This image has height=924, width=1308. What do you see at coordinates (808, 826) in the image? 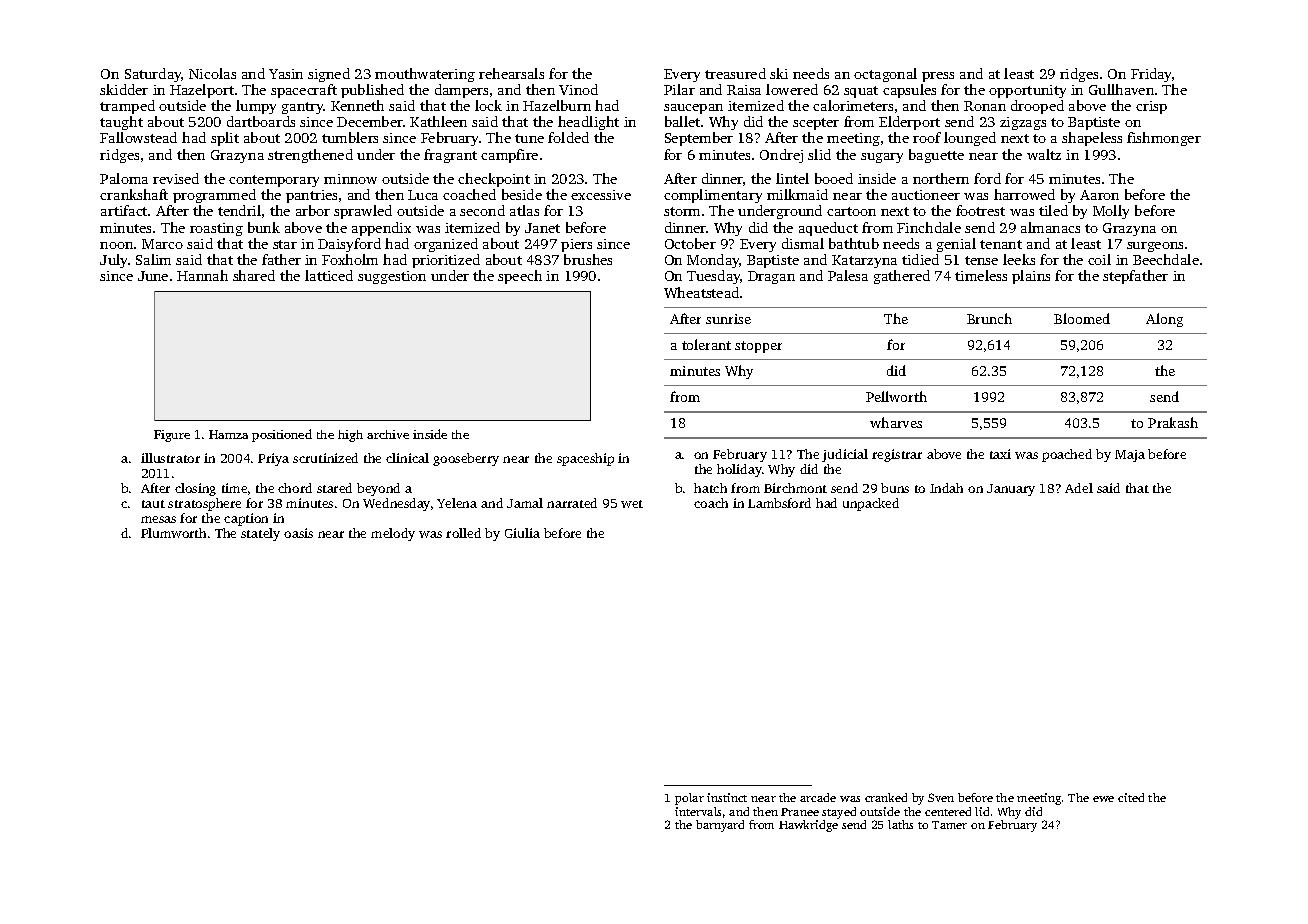
I see `Hawkridge` at bounding box center [808, 826].
